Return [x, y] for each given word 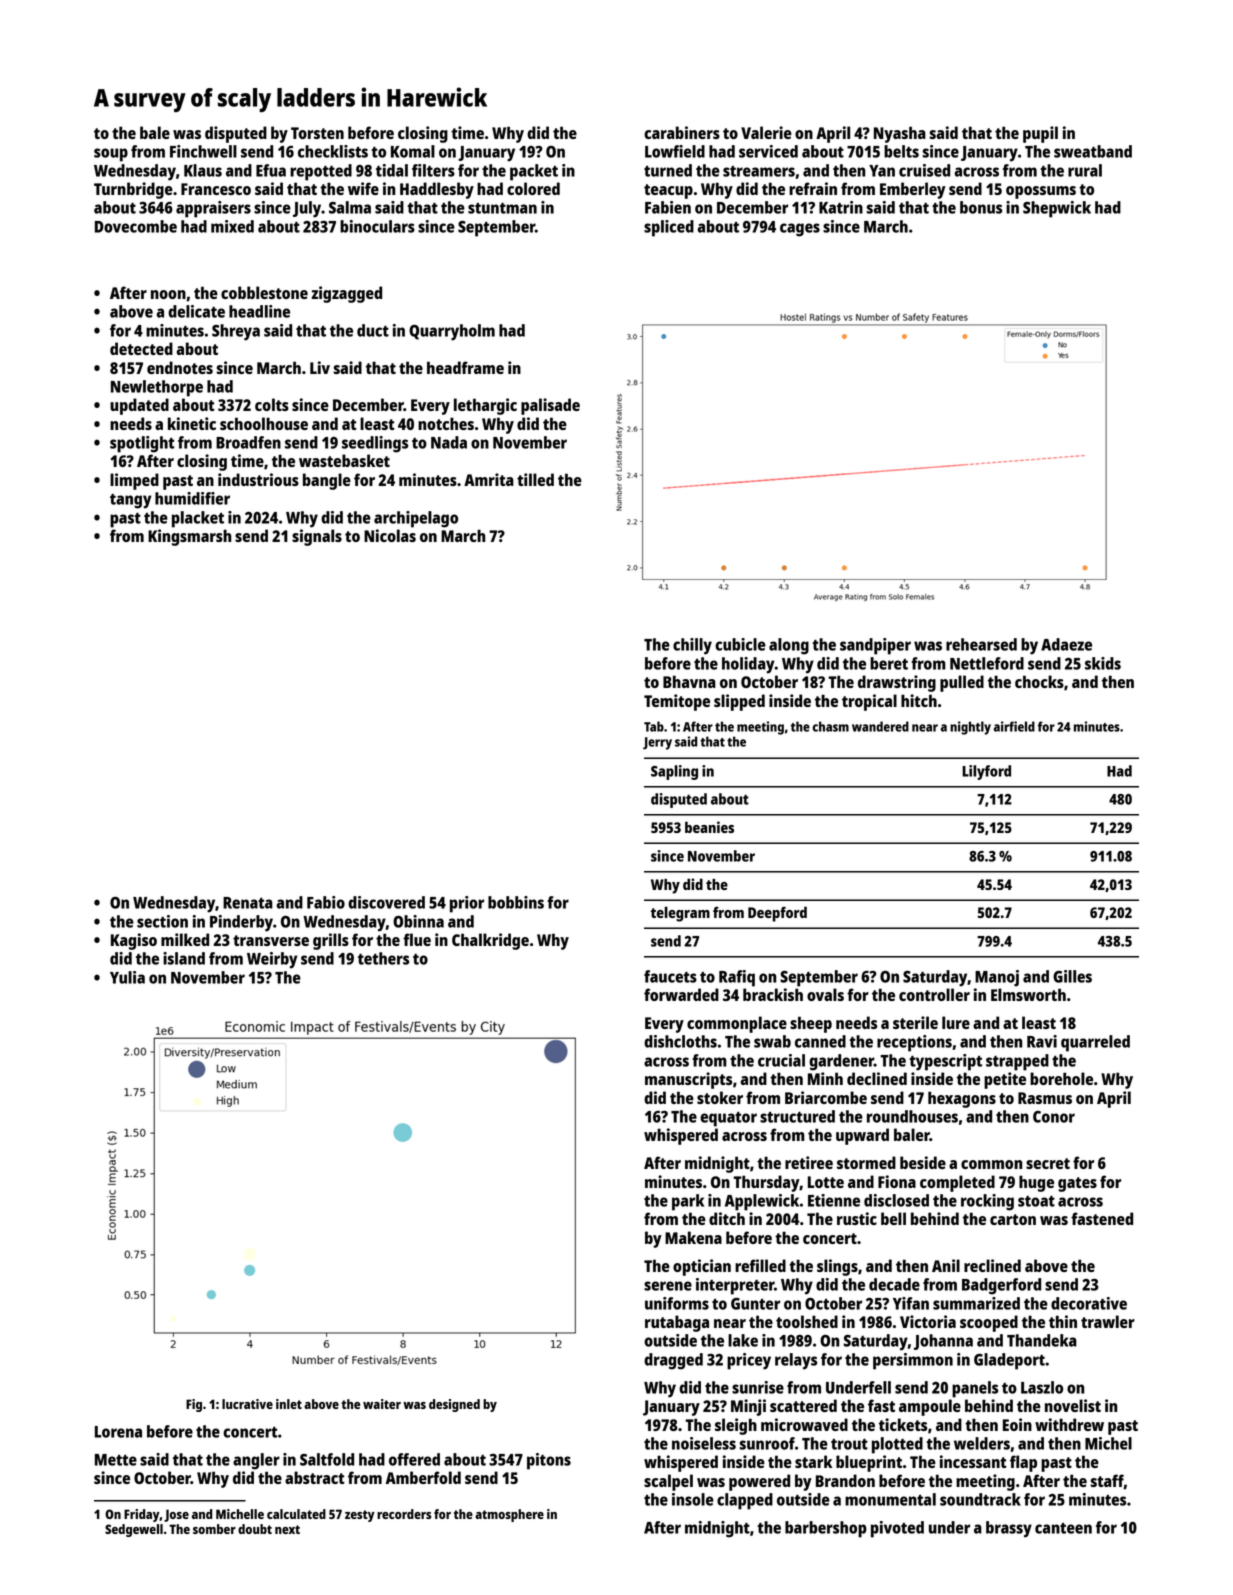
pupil [1040, 134]
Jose [176, 1515]
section [162, 921]
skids [1103, 663]
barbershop [826, 1529]
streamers [759, 171]
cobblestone [264, 292]
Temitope [677, 702]
